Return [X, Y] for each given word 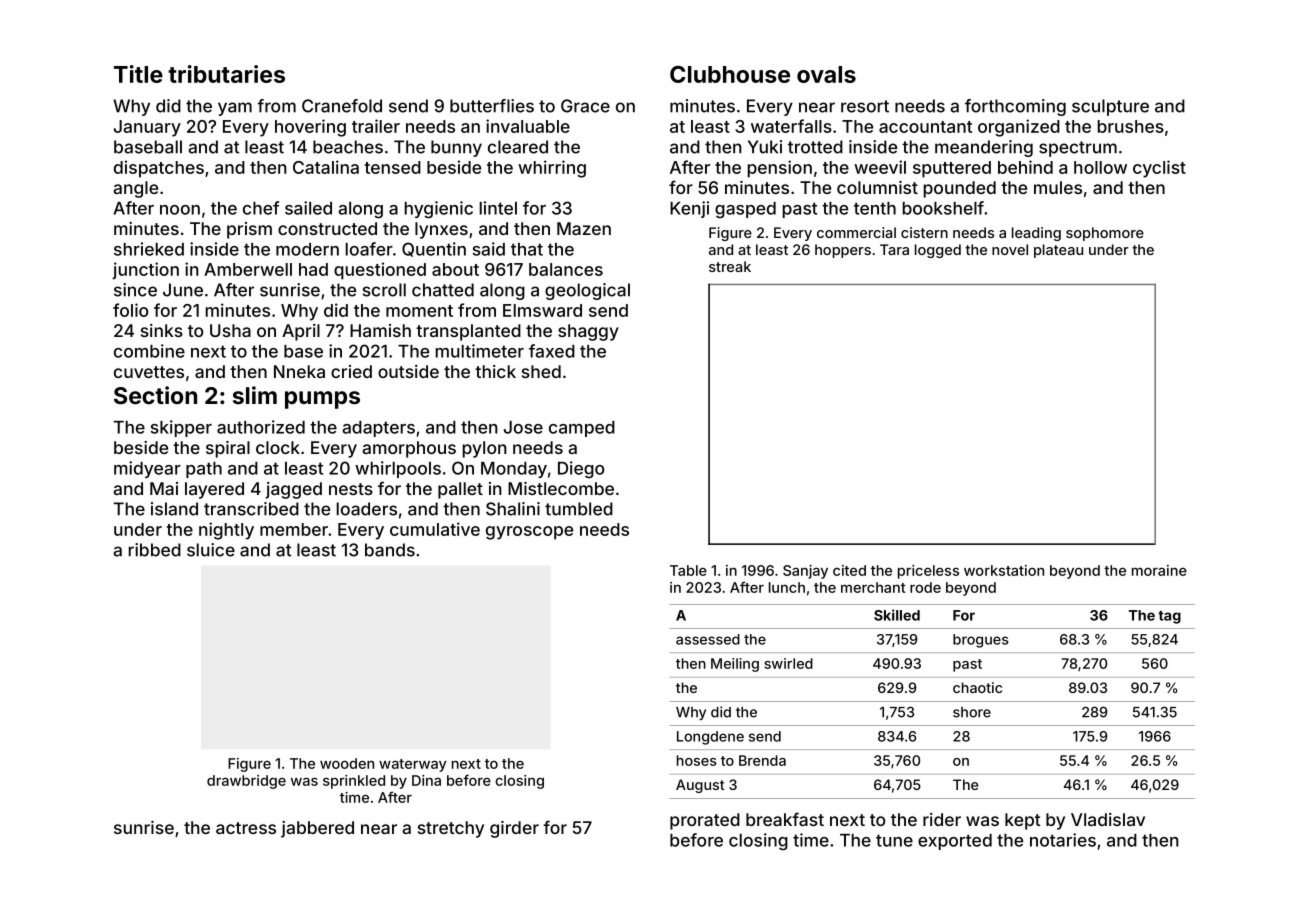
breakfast [785, 819]
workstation [1004, 570]
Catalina [326, 167]
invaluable [528, 126]
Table [688, 570]
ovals [826, 74]
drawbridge [246, 782]
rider [942, 819]
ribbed [155, 550]
